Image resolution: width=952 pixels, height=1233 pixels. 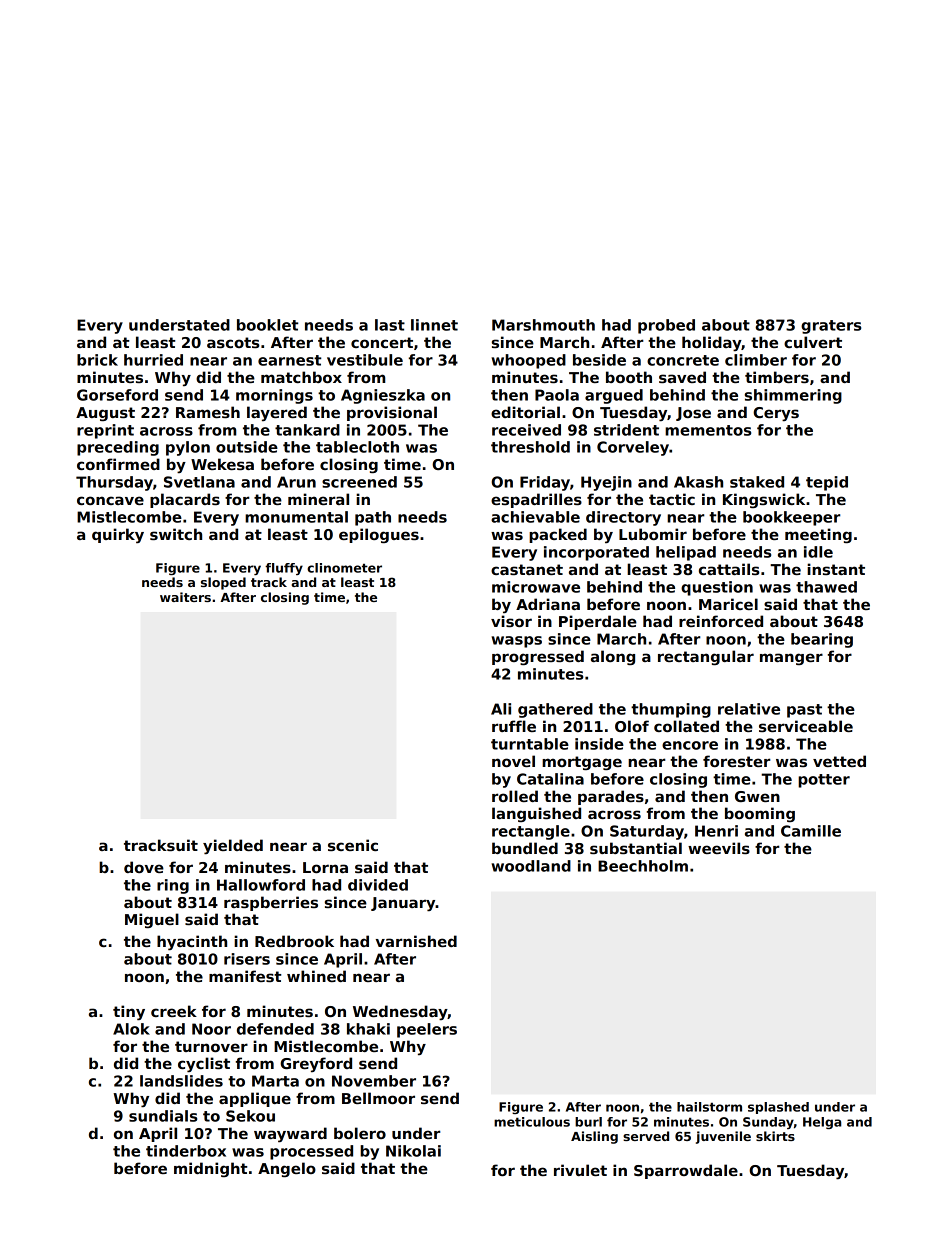 What do you see at coordinates (185, 597) in the image?
I see `waiters` at bounding box center [185, 597].
